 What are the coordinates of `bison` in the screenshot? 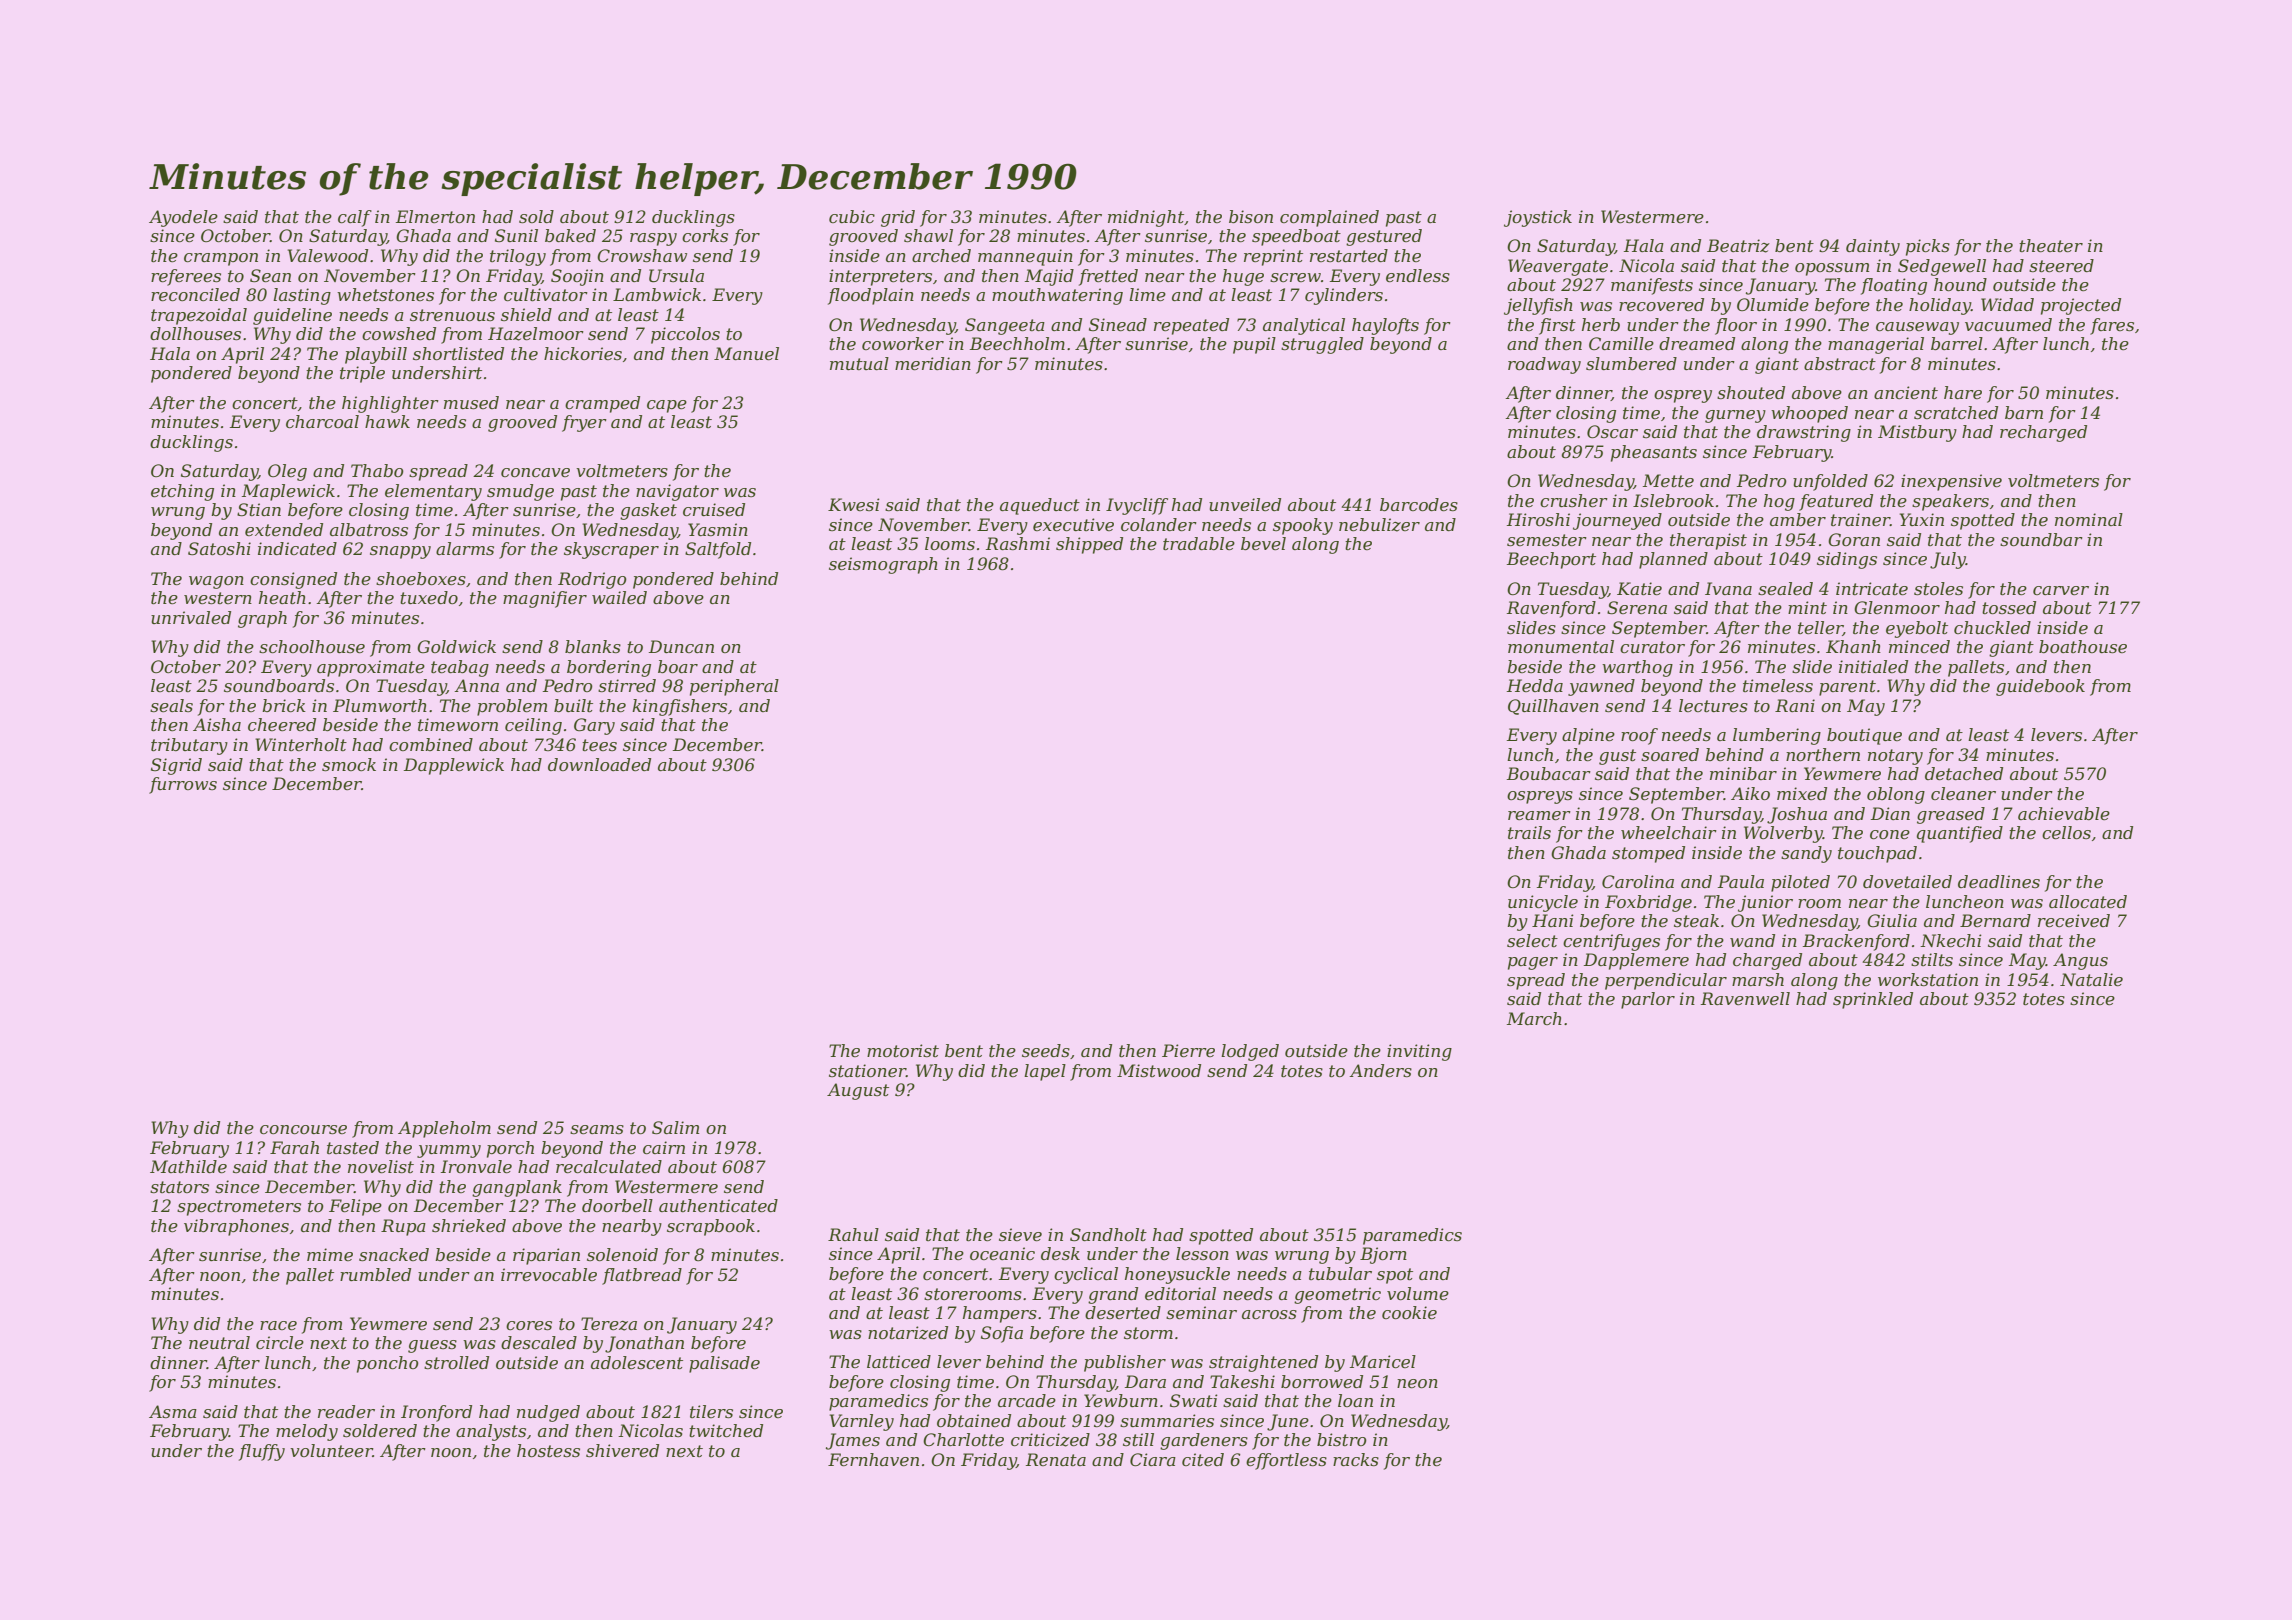 It's located at (1251, 216).
